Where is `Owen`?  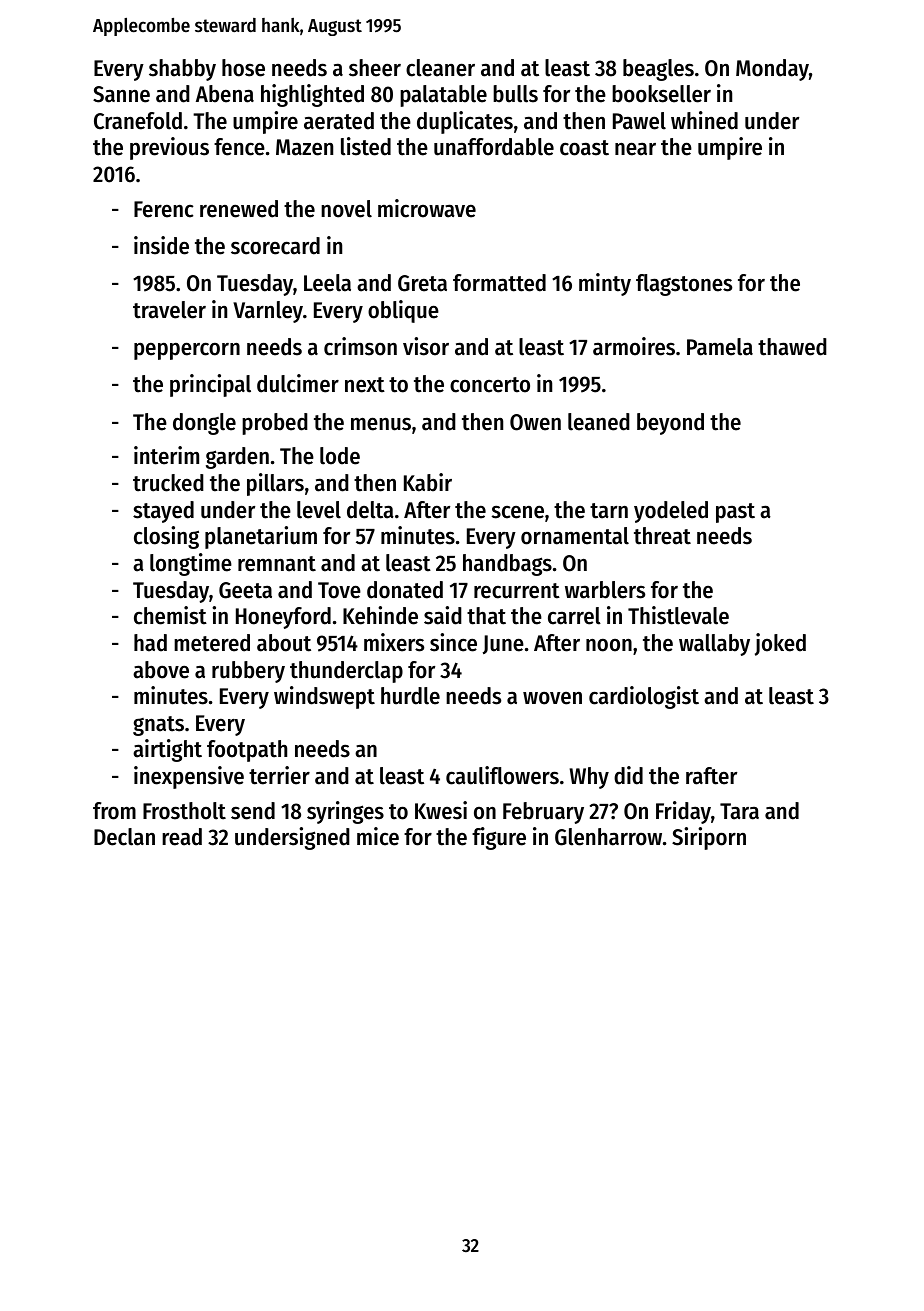
Owen is located at coordinates (535, 422).
